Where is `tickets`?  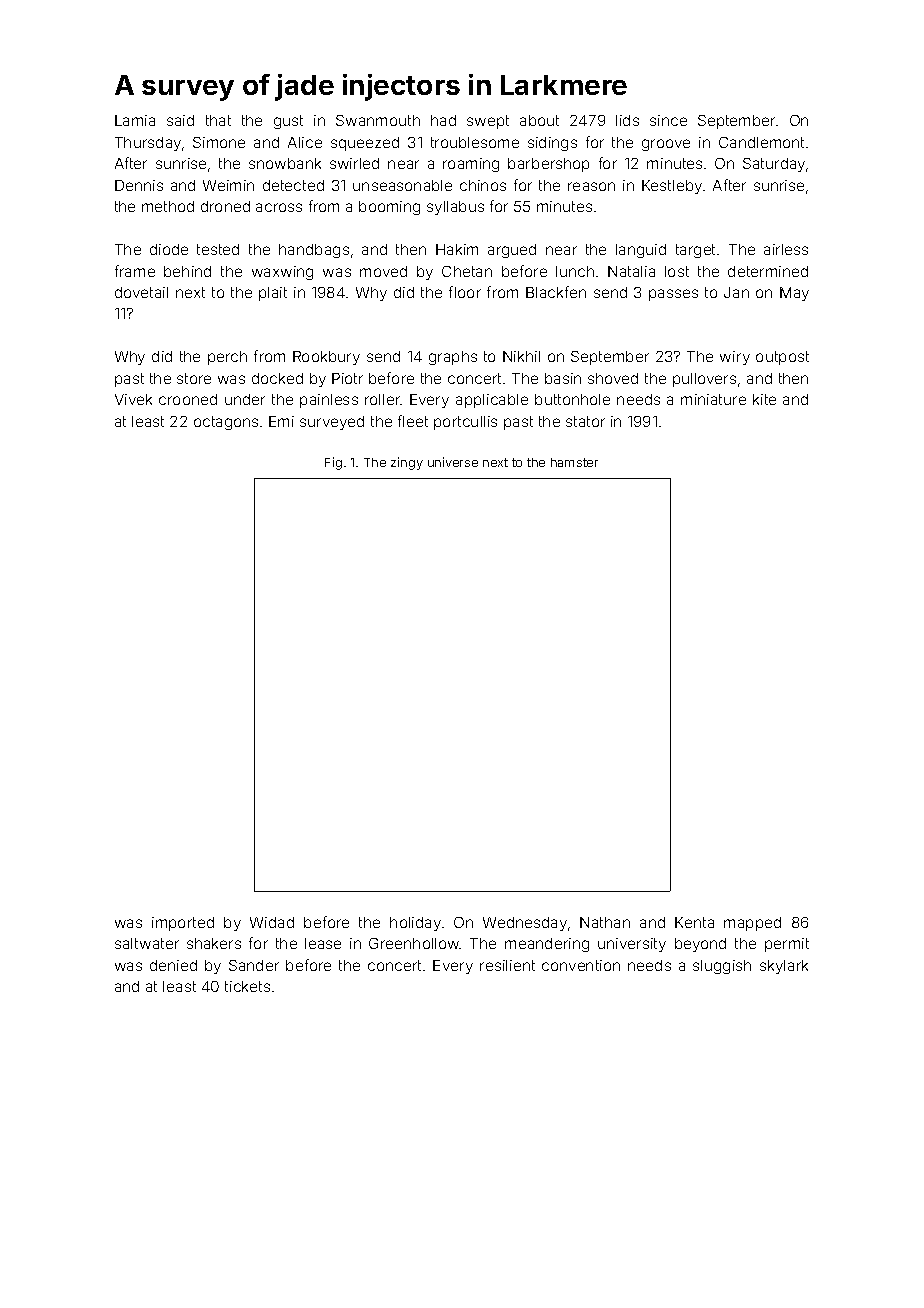
tickets is located at coordinates (247, 986).
